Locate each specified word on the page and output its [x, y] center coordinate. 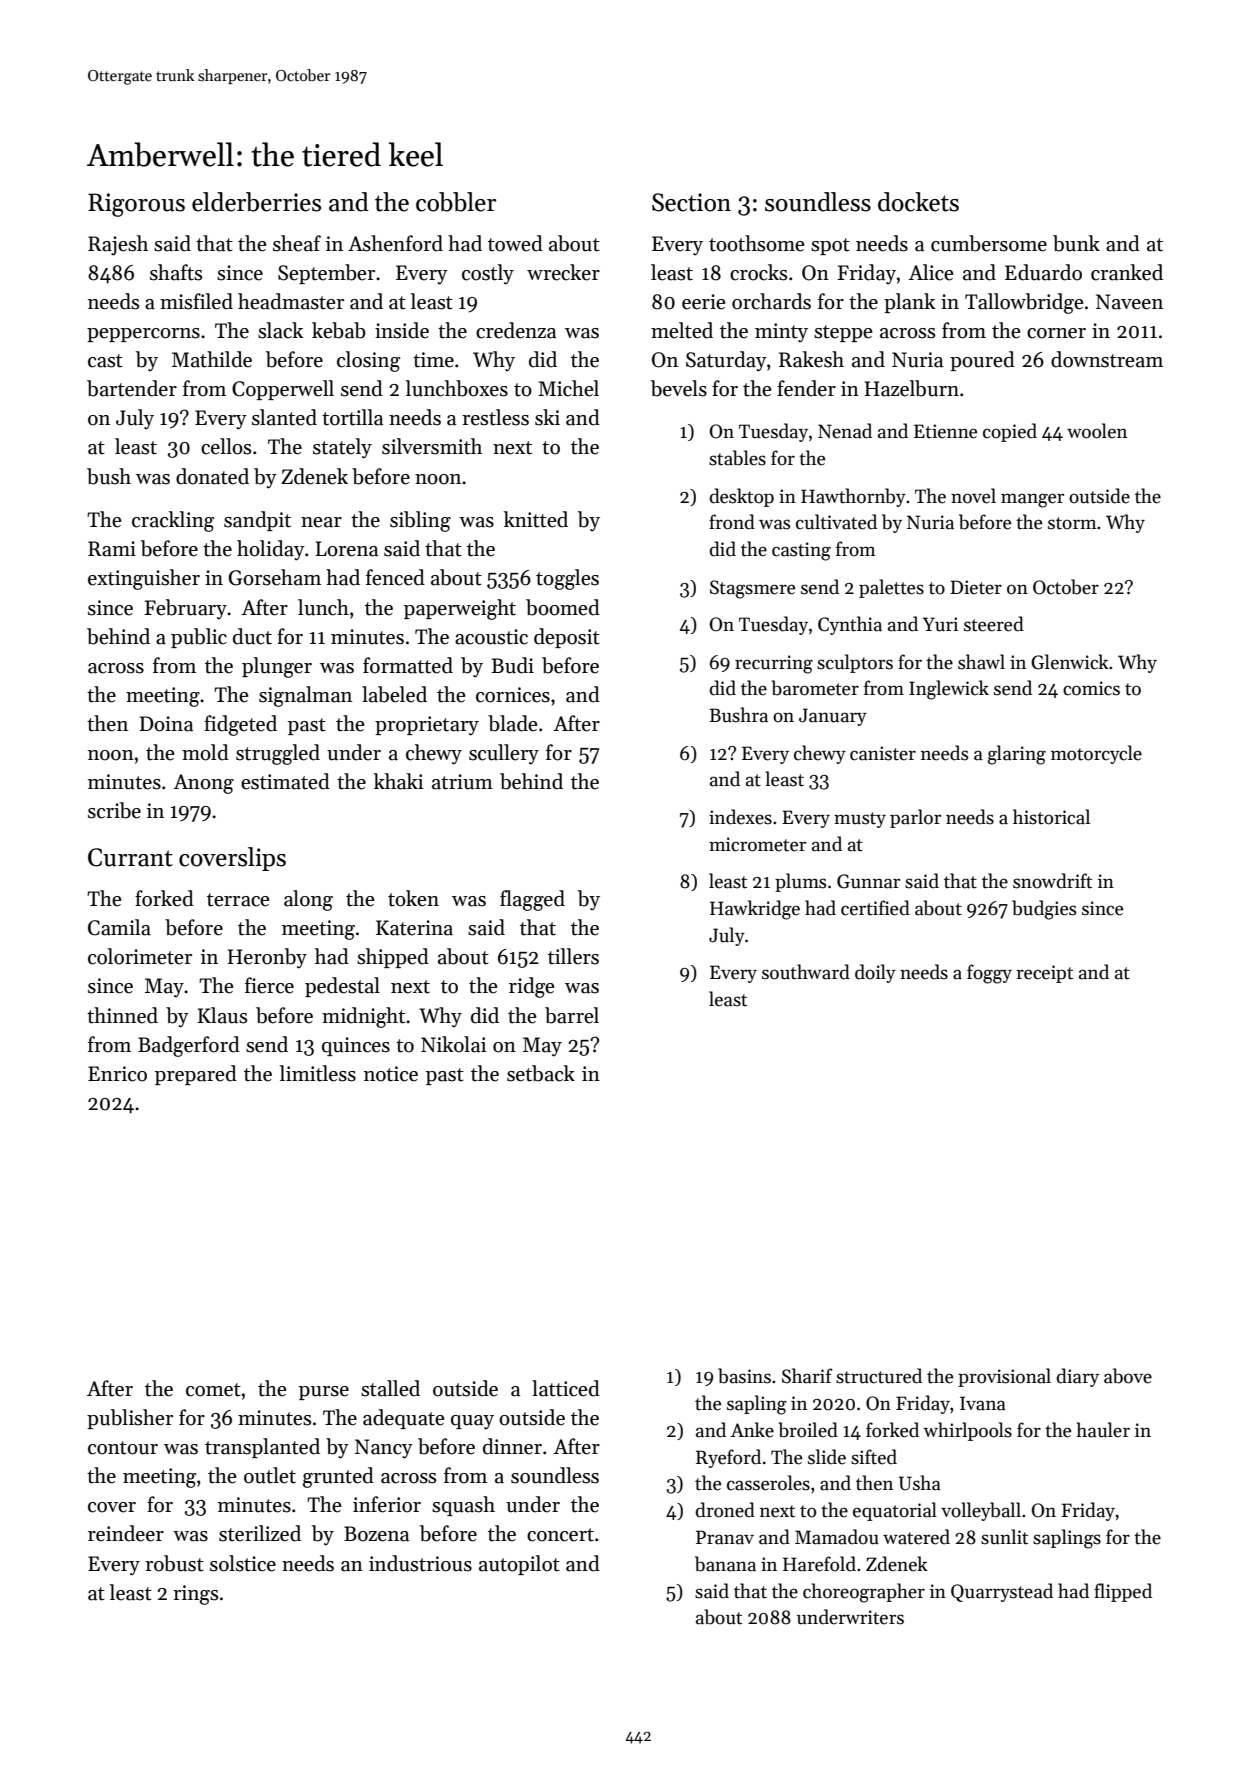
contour [123, 1448]
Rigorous [136, 205]
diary [1078, 1377]
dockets [918, 202]
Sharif [807, 1376]
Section [691, 202]
